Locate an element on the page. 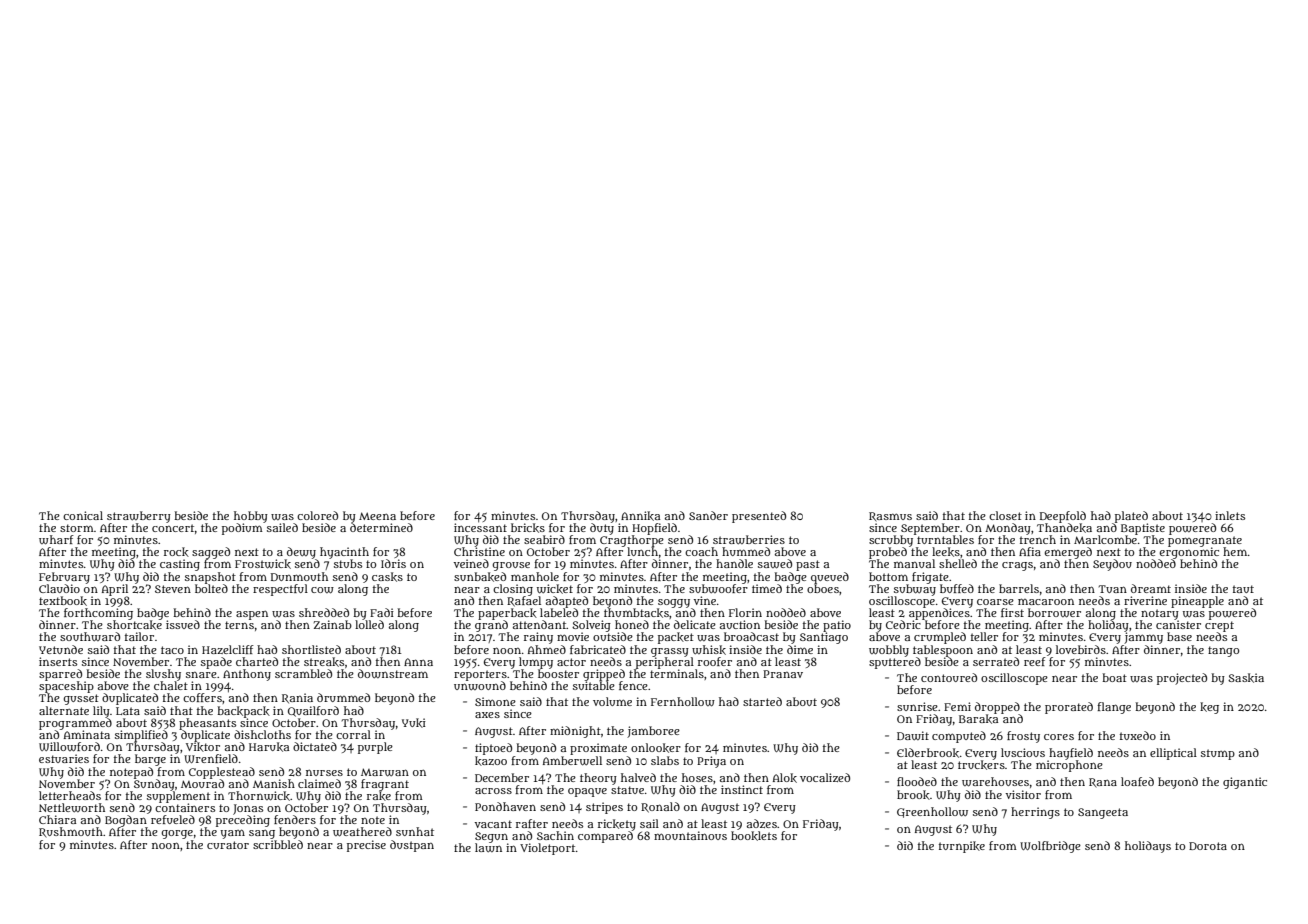 This image has width=1308, height=924. inlets is located at coordinates (1230, 515).
